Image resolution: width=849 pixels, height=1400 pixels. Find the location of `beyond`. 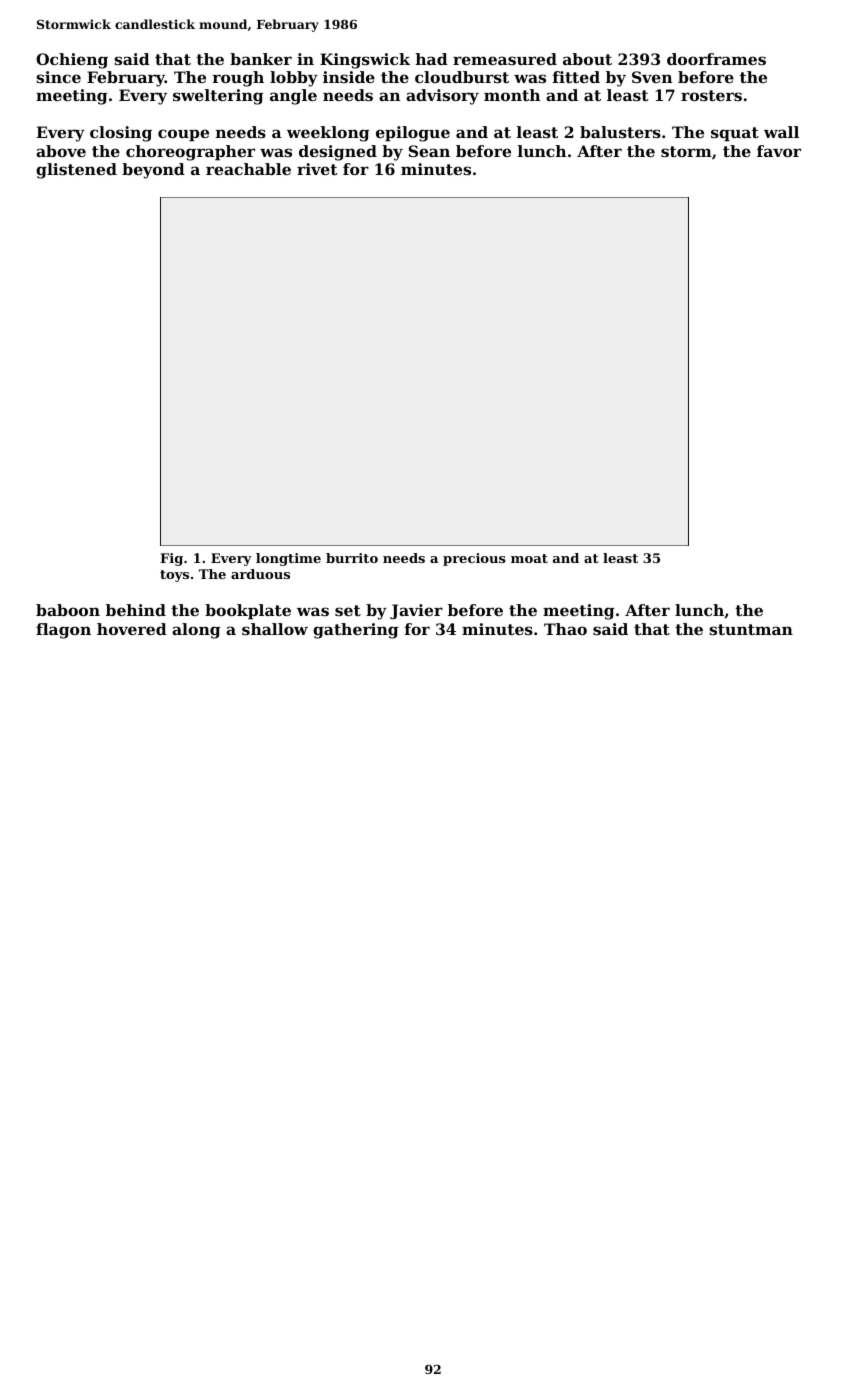

beyond is located at coordinates (153, 171).
